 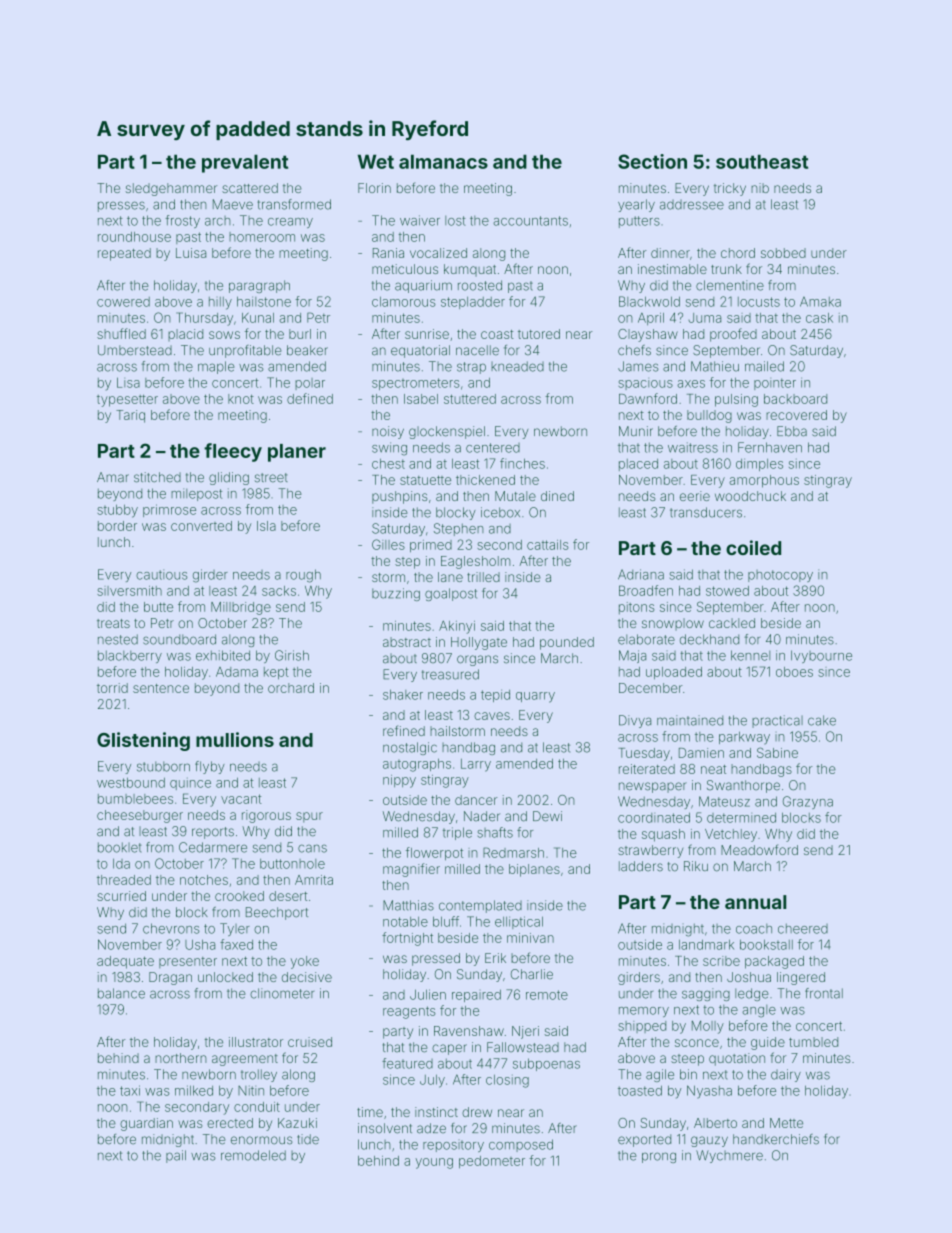 What do you see at coordinates (176, 1156) in the screenshot?
I see `pail` at bounding box center [176, 1156].
